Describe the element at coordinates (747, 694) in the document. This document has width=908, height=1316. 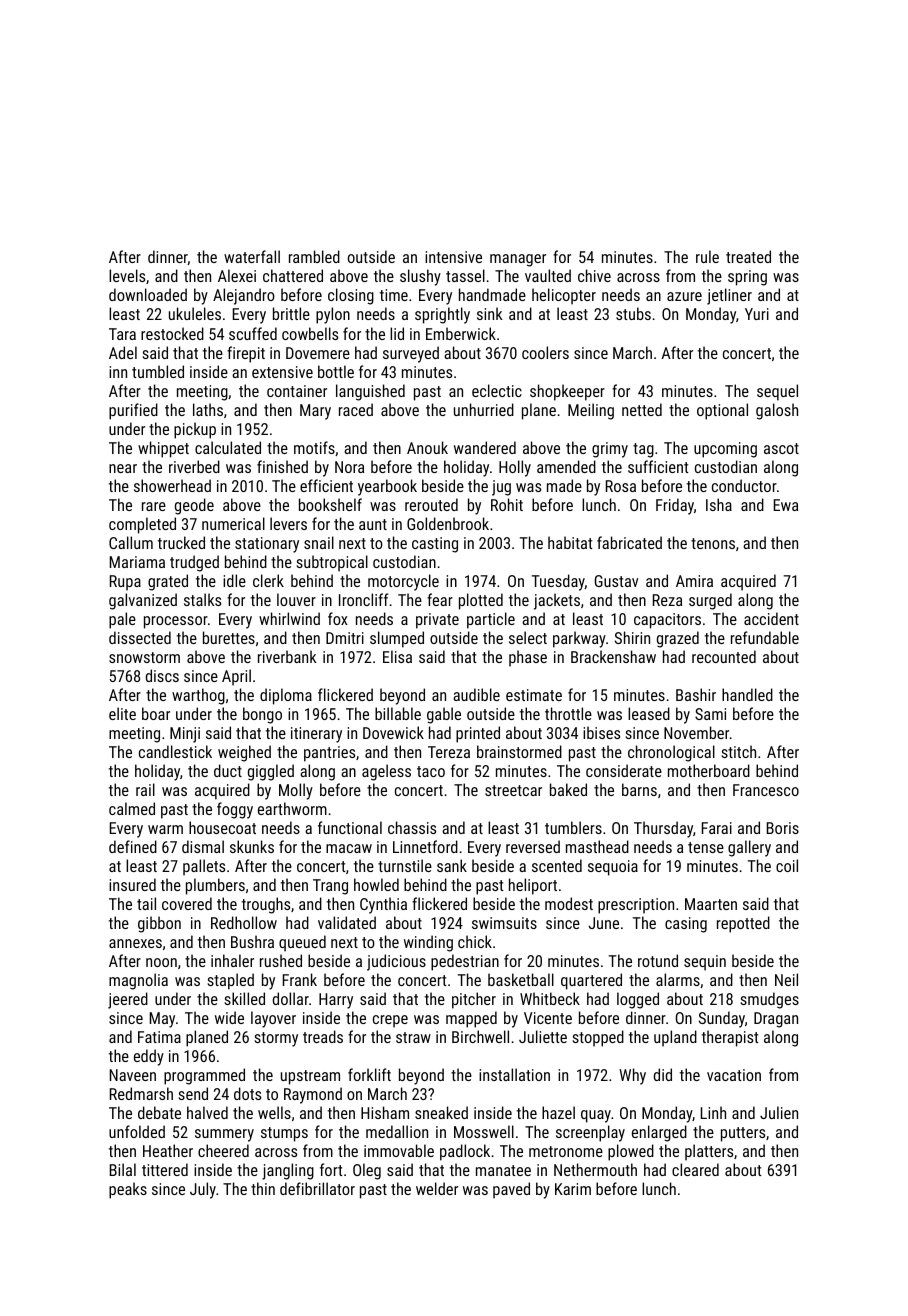
I see `handled` at that location.
